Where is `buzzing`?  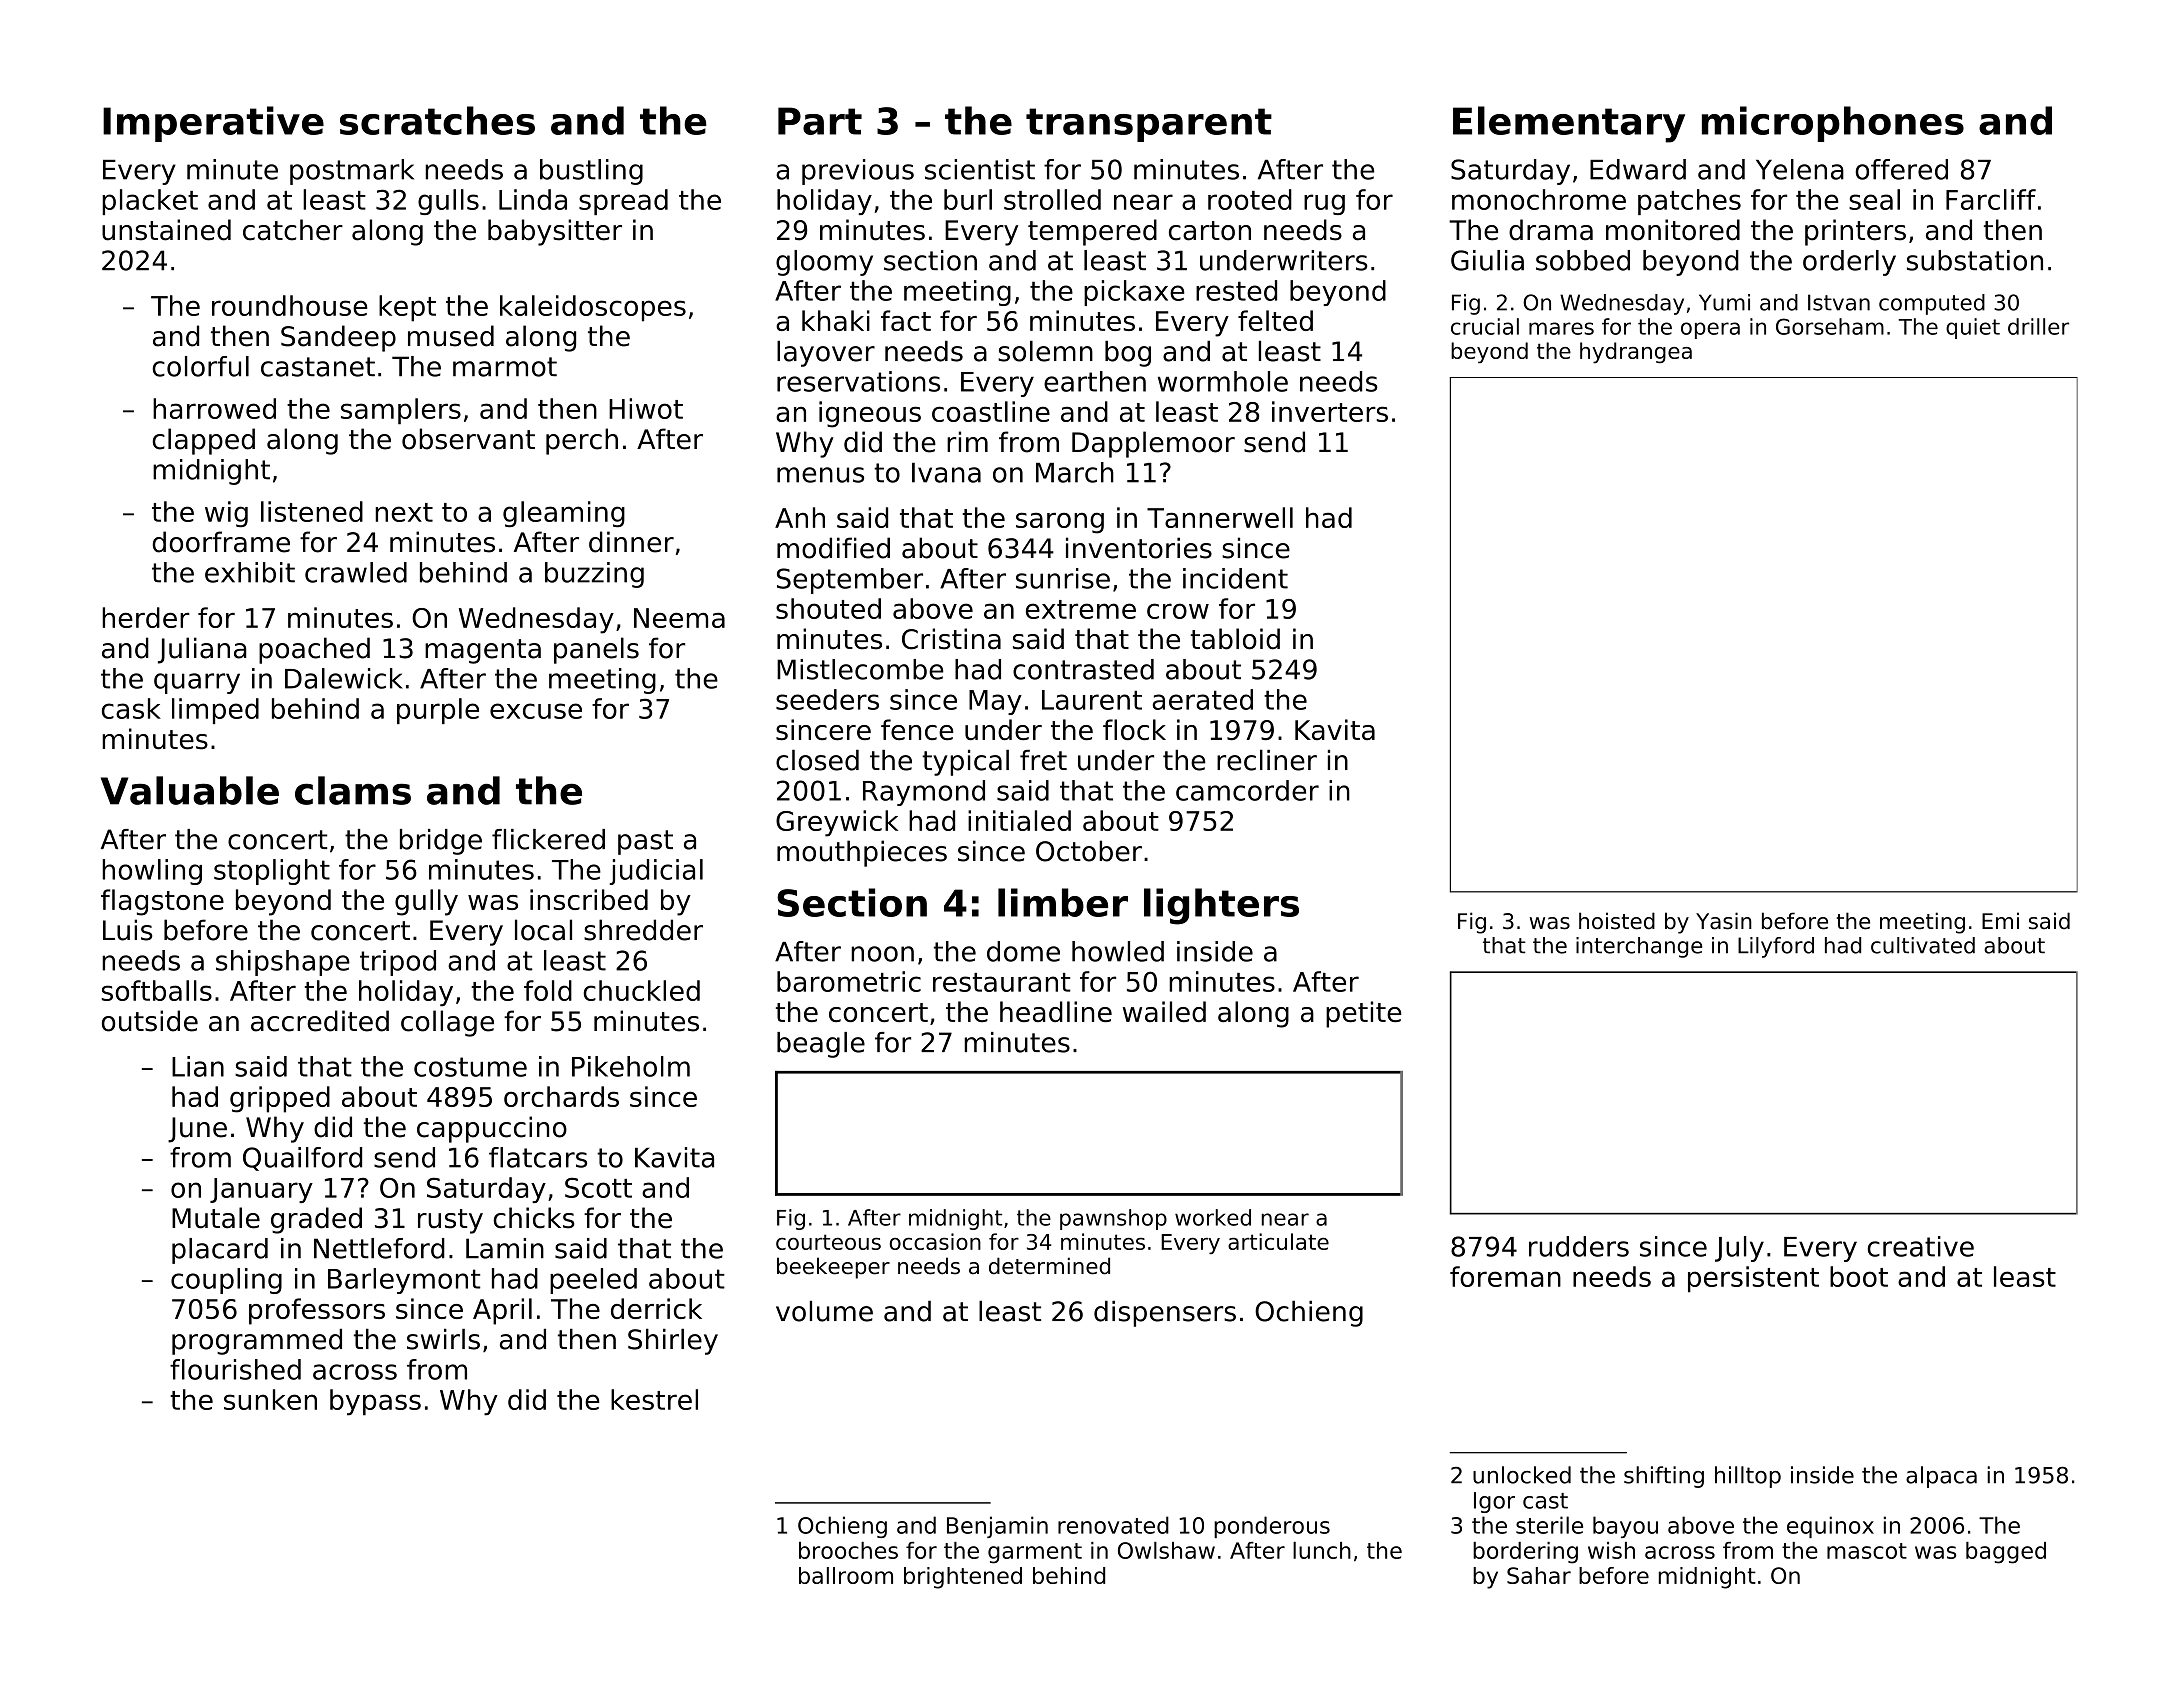 buzzing is located at coordinates (594, 575).
